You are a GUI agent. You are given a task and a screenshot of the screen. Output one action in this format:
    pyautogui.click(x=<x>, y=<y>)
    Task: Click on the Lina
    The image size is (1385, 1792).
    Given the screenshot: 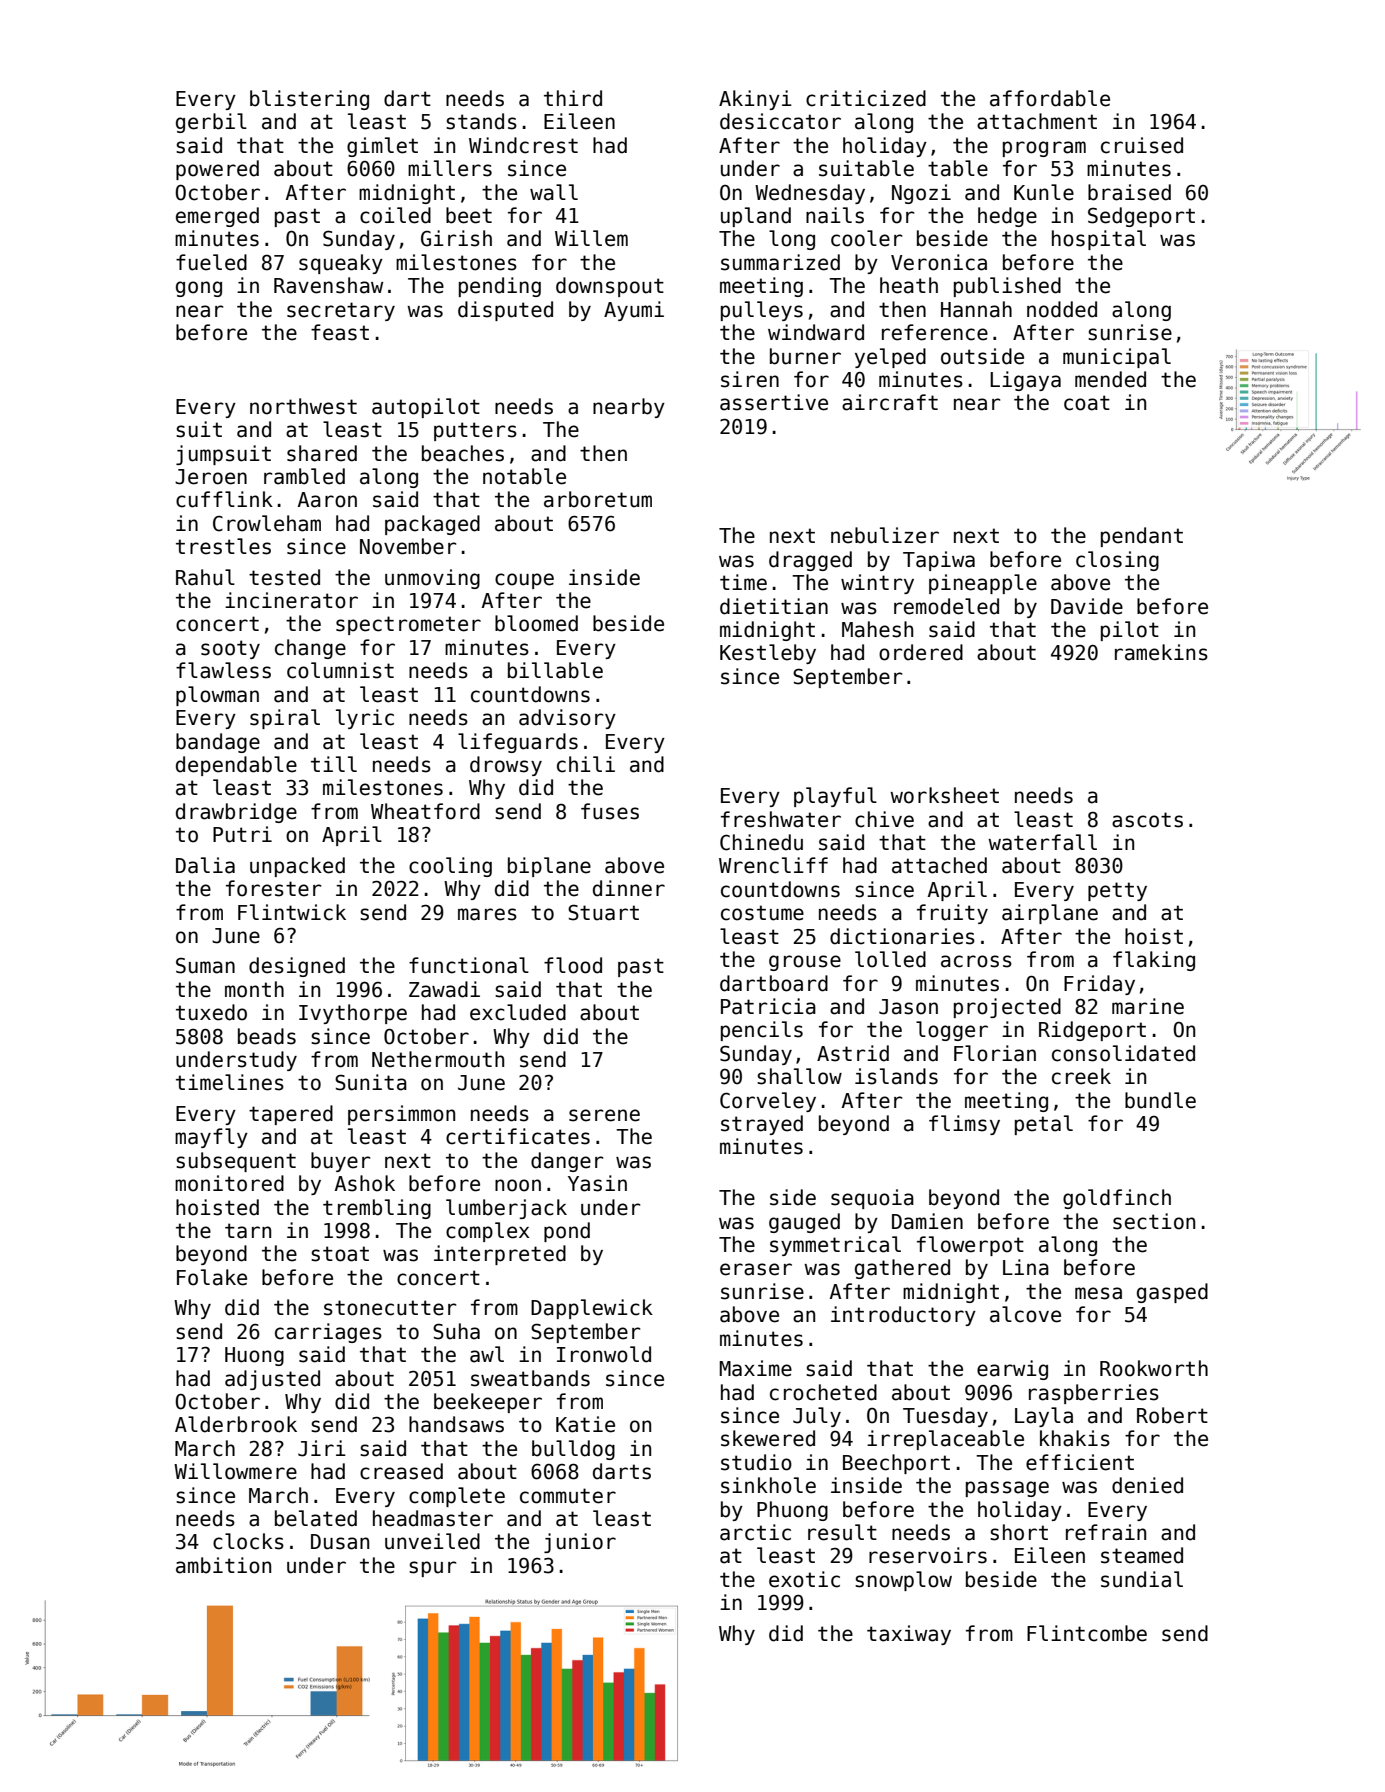 What is the action you would take?
    pyautogui.click(x=1026, y=1267)
